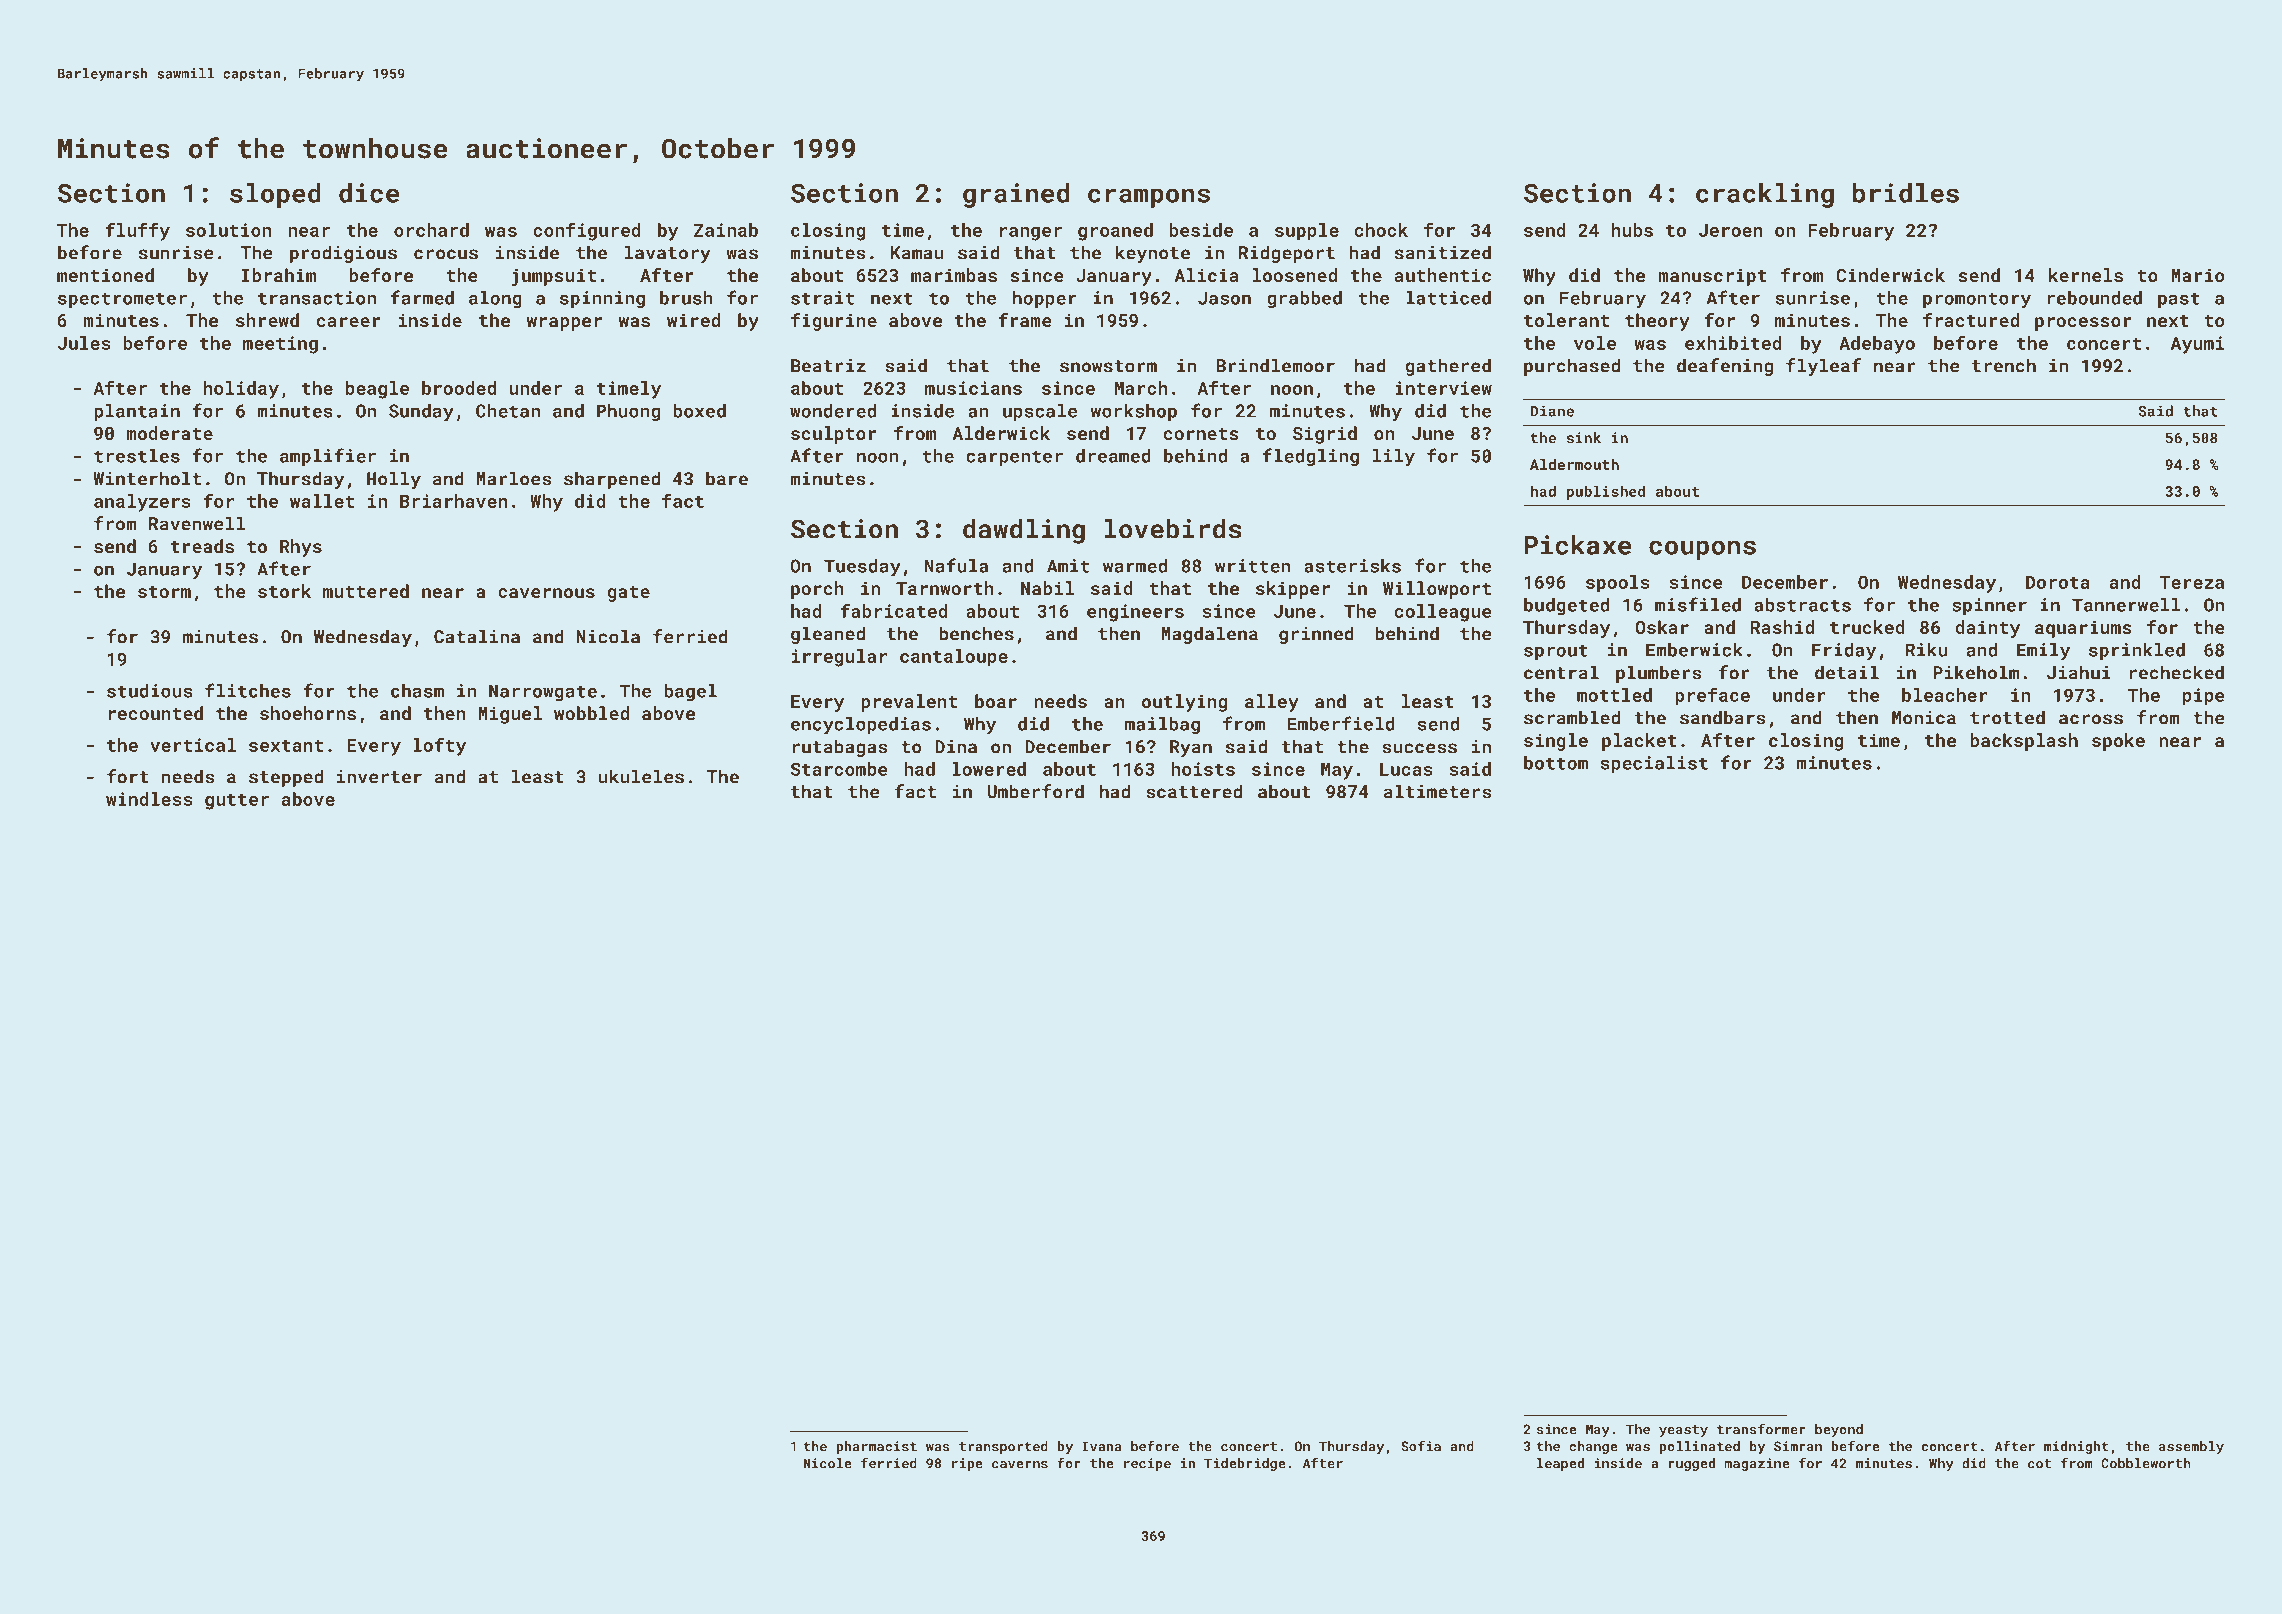 The width and height of the document is (2282, 1614). I want to click on shoehorns, so click(308, 713).
